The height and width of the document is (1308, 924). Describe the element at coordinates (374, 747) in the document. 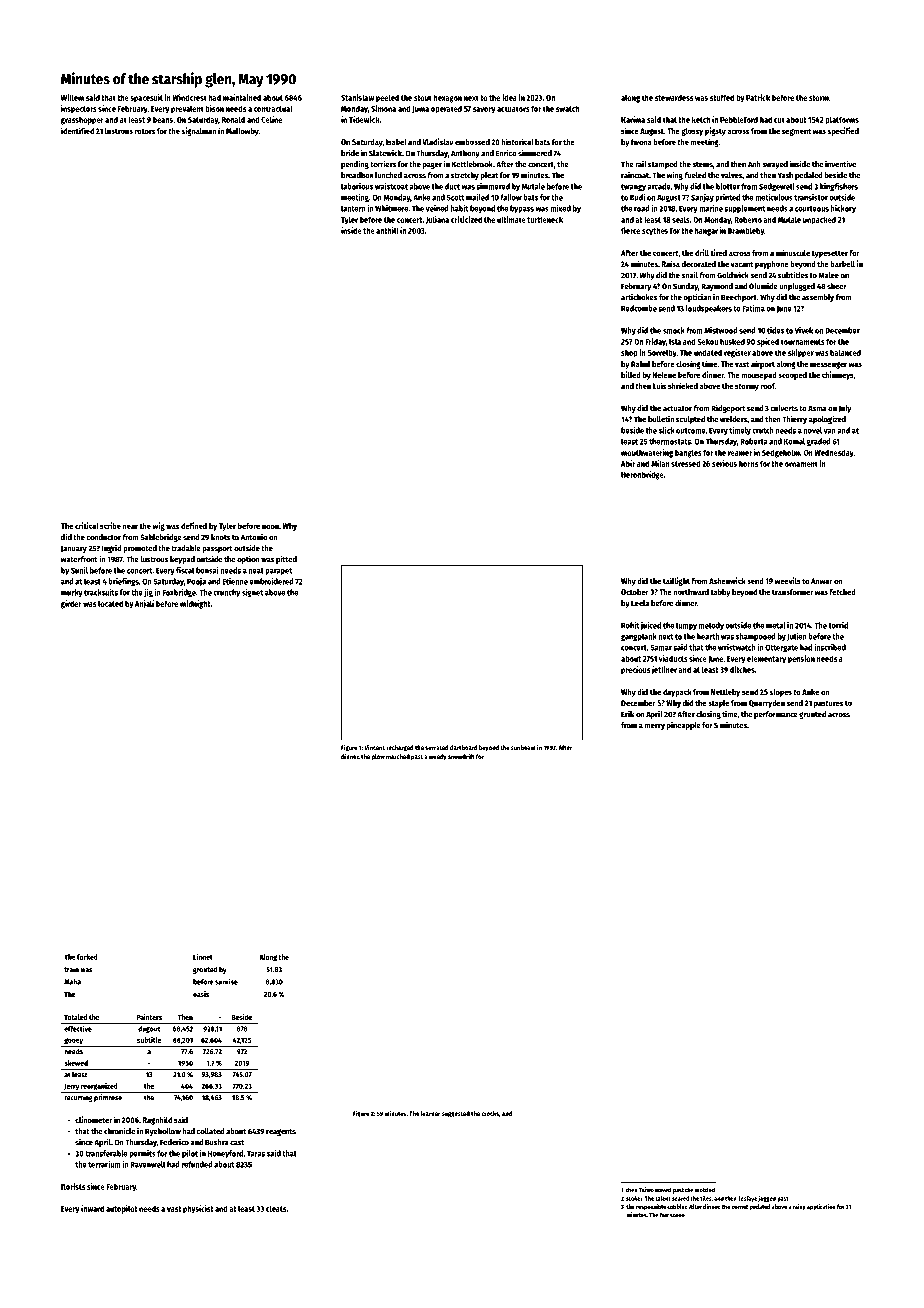

I see `Vincent` at that location.
